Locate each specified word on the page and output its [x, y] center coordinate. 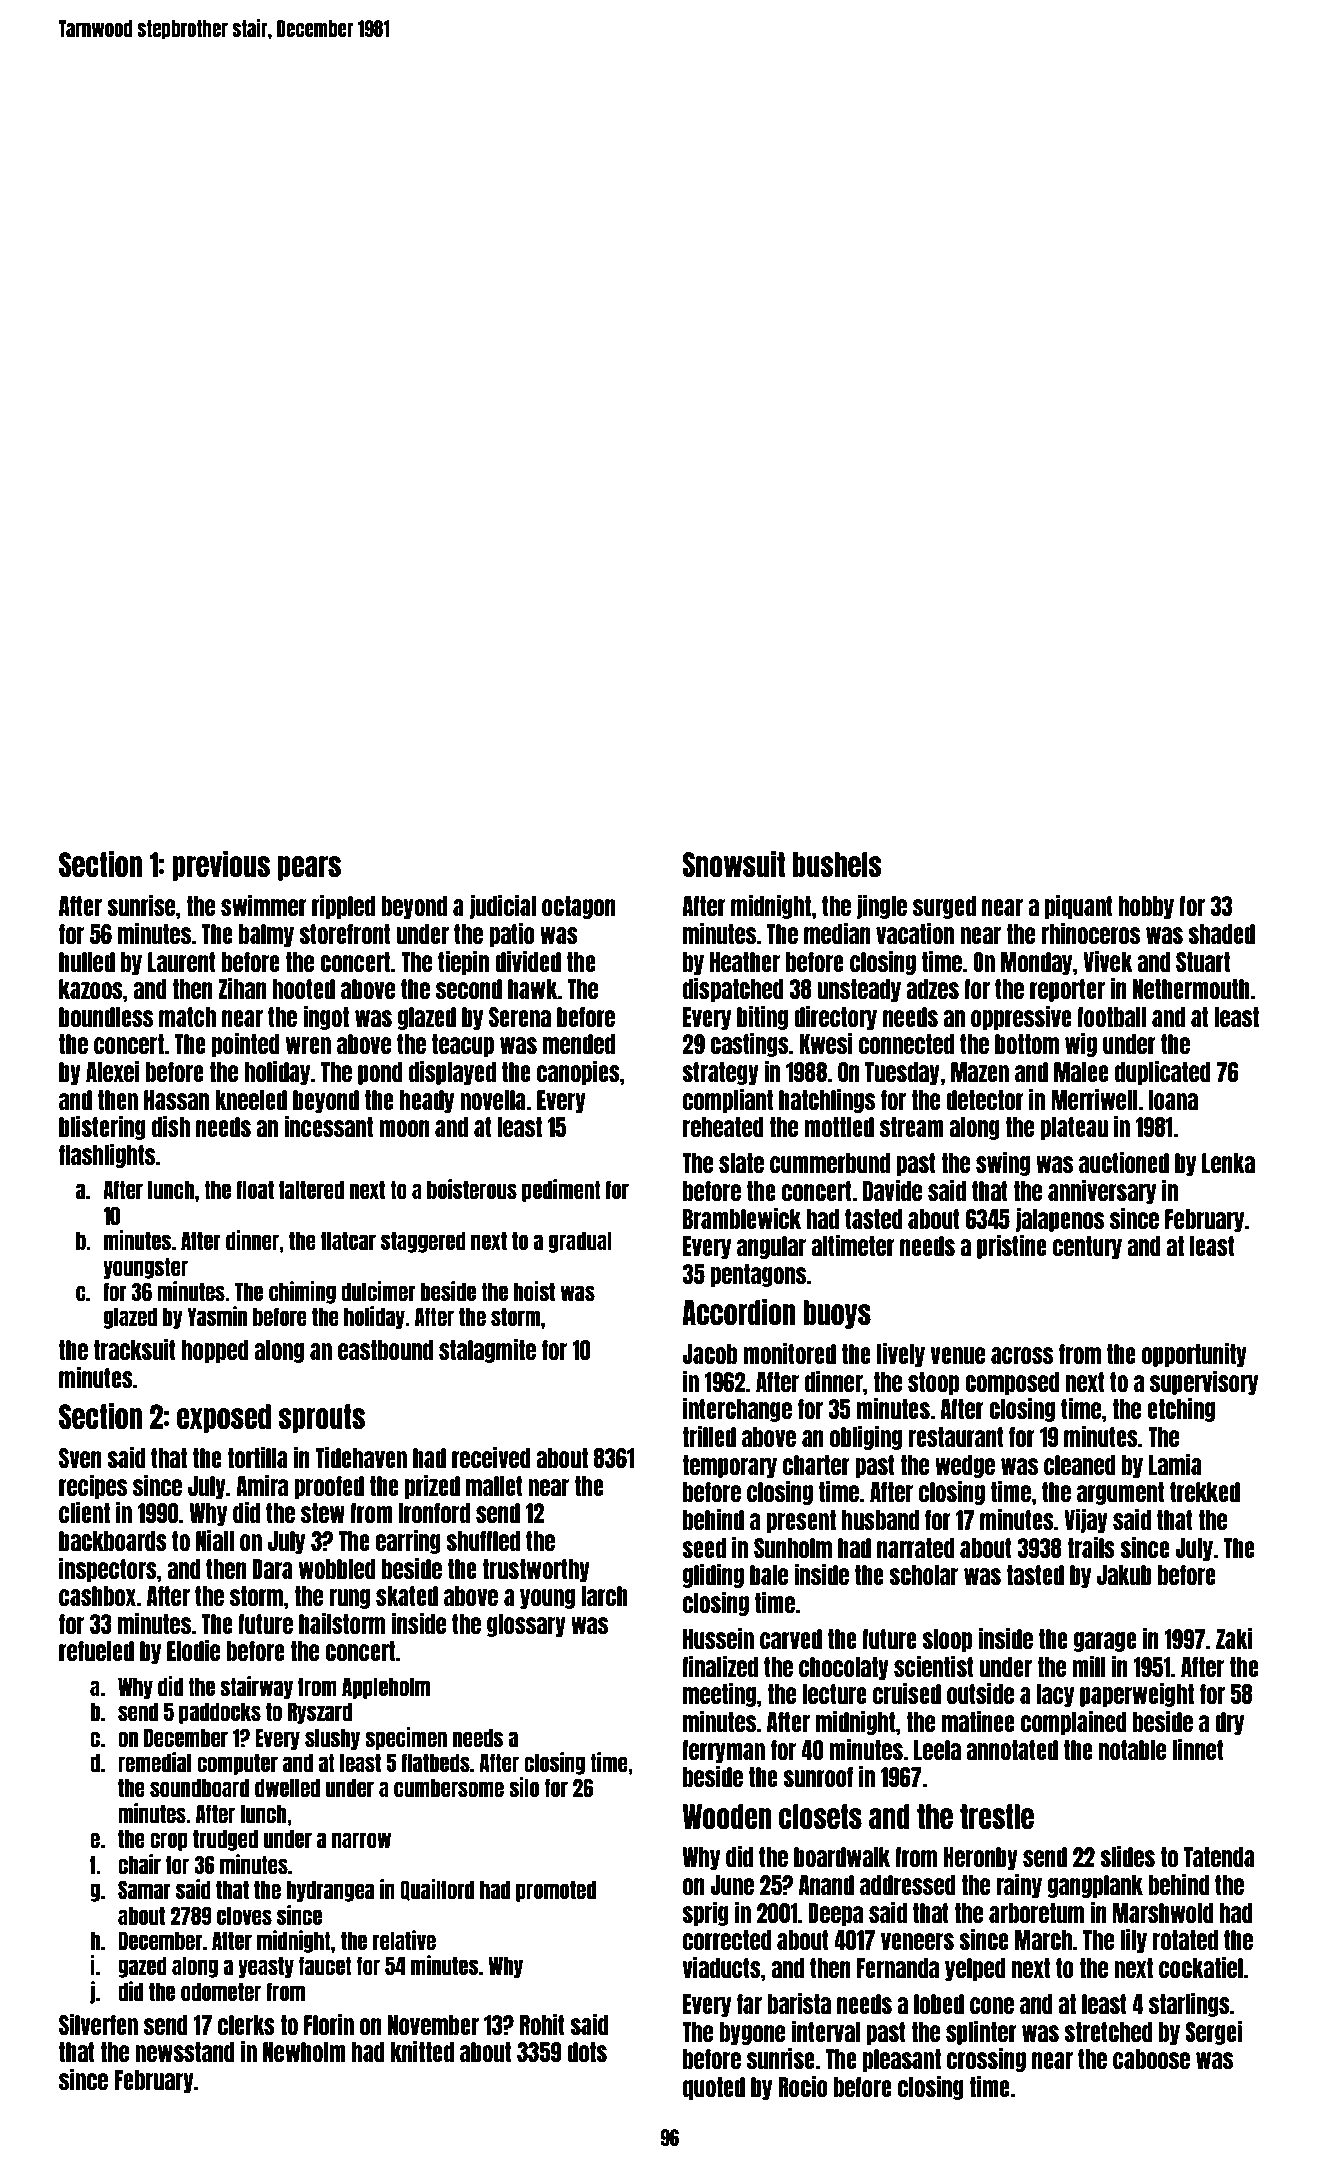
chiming [302, 1292]
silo [524, 1787]
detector [985, 1100]
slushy [332, 1739]
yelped [975, 1969]
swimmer [264, 905]
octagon [579, 907]
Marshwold [1163, 1913]
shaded [1221, 934]
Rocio [803, 2086]
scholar [923, 1575]
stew [323, 1513]
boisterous [472, 1189]
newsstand [185, 2052]
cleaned [1080, 1465]
